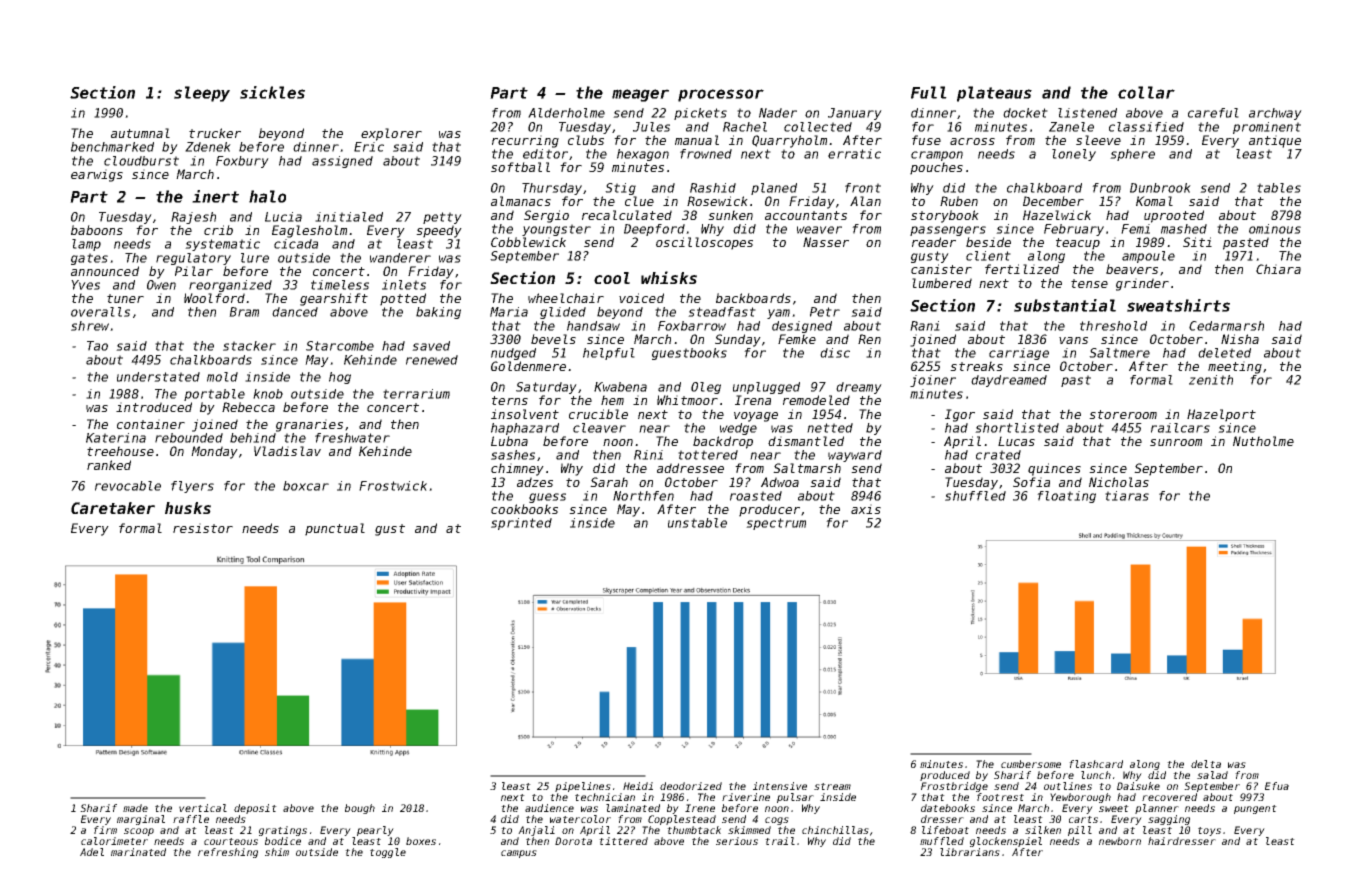 The image size is (1372, 887). I want to click on collected, so click(818, 127).
